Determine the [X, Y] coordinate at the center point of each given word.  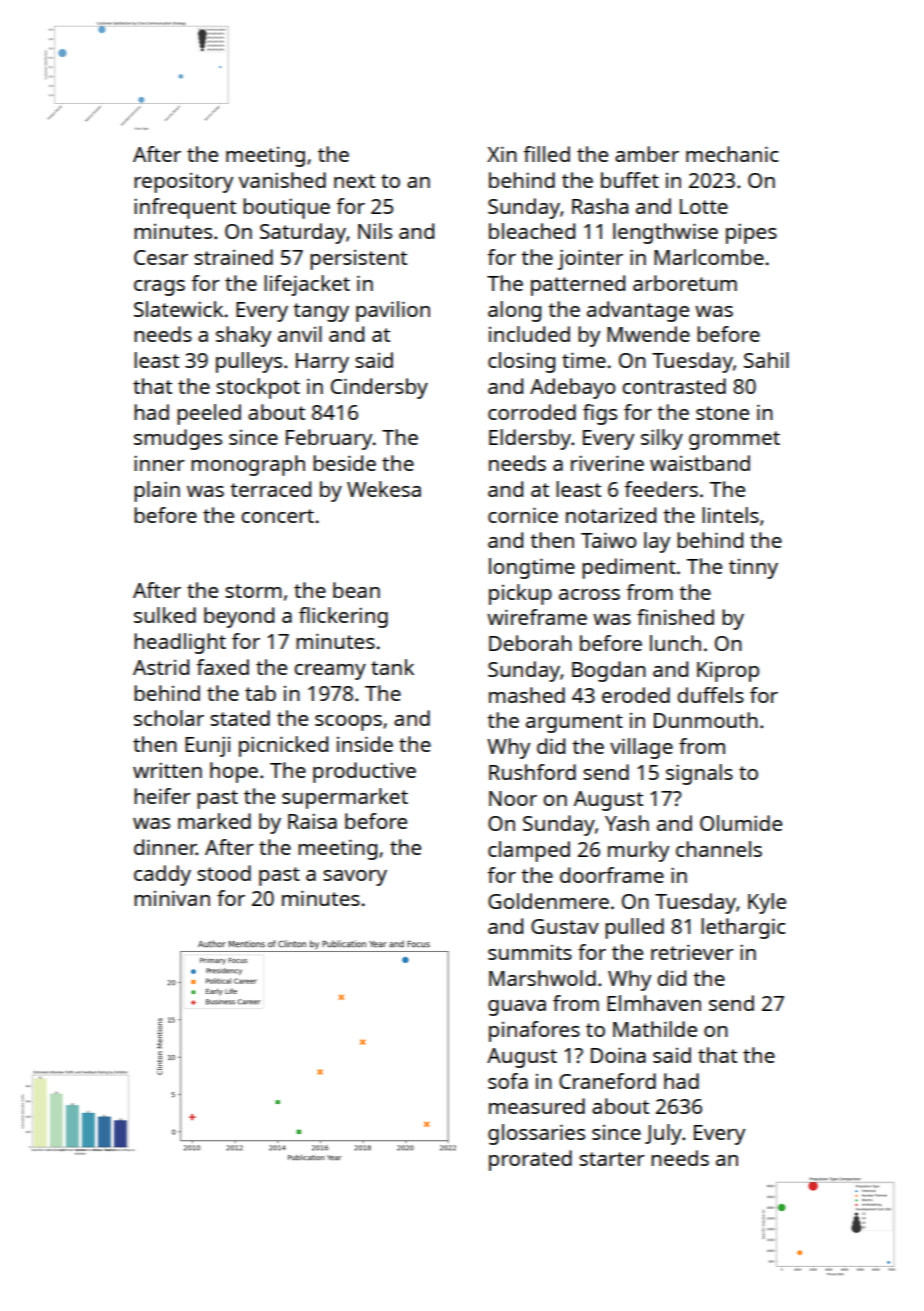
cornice [523, 515]
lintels [730, 515]
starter [612, 1159]
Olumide [741, 823]
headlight [180, 643]
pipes [751, 233]
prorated [530, 1160]
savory [355, 878]
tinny [753, 569]
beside [344, 463]
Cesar [161, 257]
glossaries [536, 1134]
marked [214, 821]
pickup [520, 594]
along [514, 311]
